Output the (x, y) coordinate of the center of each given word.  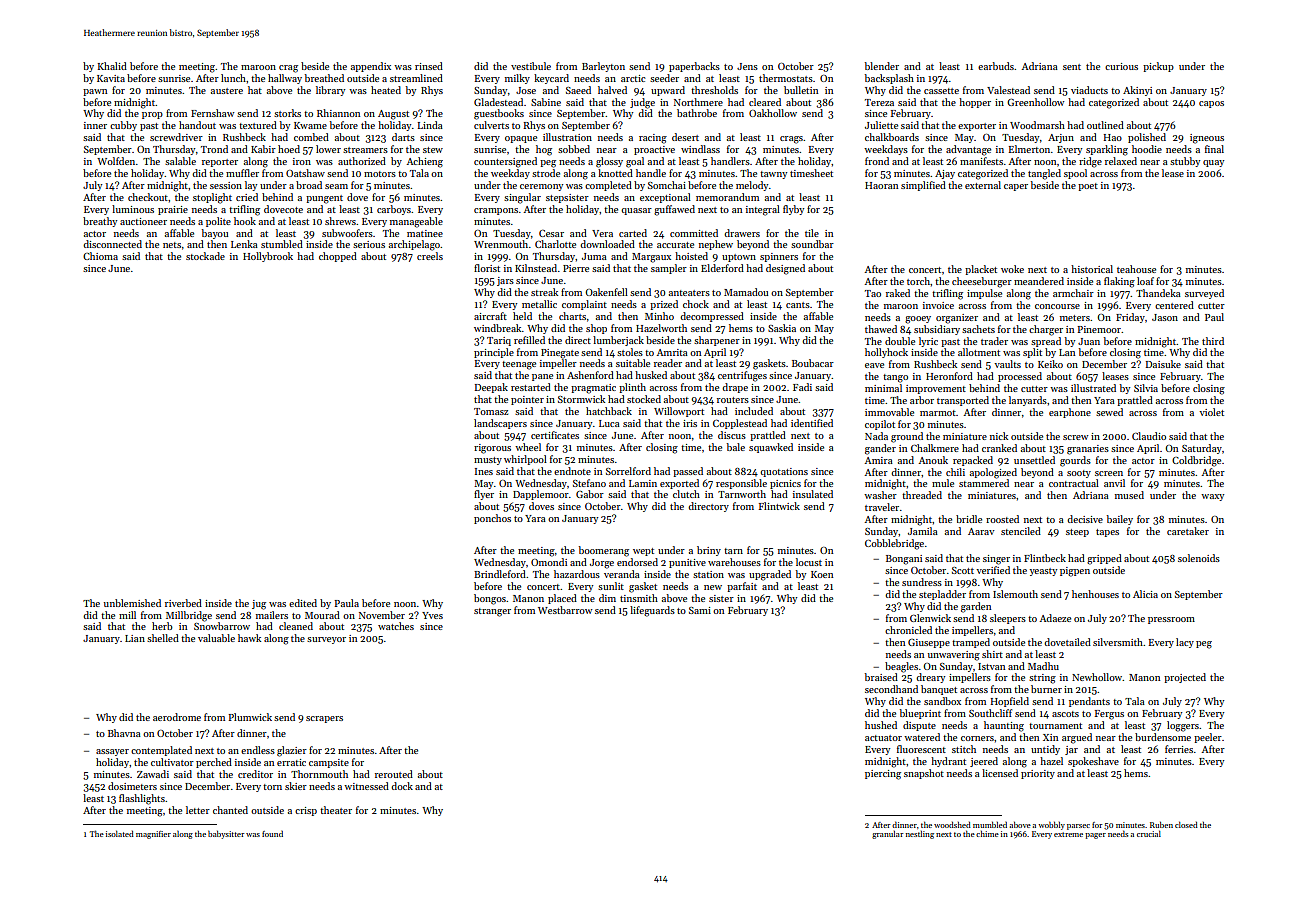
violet (1211, 412)
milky (517, 79)
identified (812, 423)
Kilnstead (536, 268)
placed (562, 599)
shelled (163, 638)
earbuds (996, 66)
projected (1185, 678)
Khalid (112, 66)
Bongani (904, 560)
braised (881, 677)
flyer (484, 495)
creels (430, 256)
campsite (329, 763)
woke (1012, 269)
